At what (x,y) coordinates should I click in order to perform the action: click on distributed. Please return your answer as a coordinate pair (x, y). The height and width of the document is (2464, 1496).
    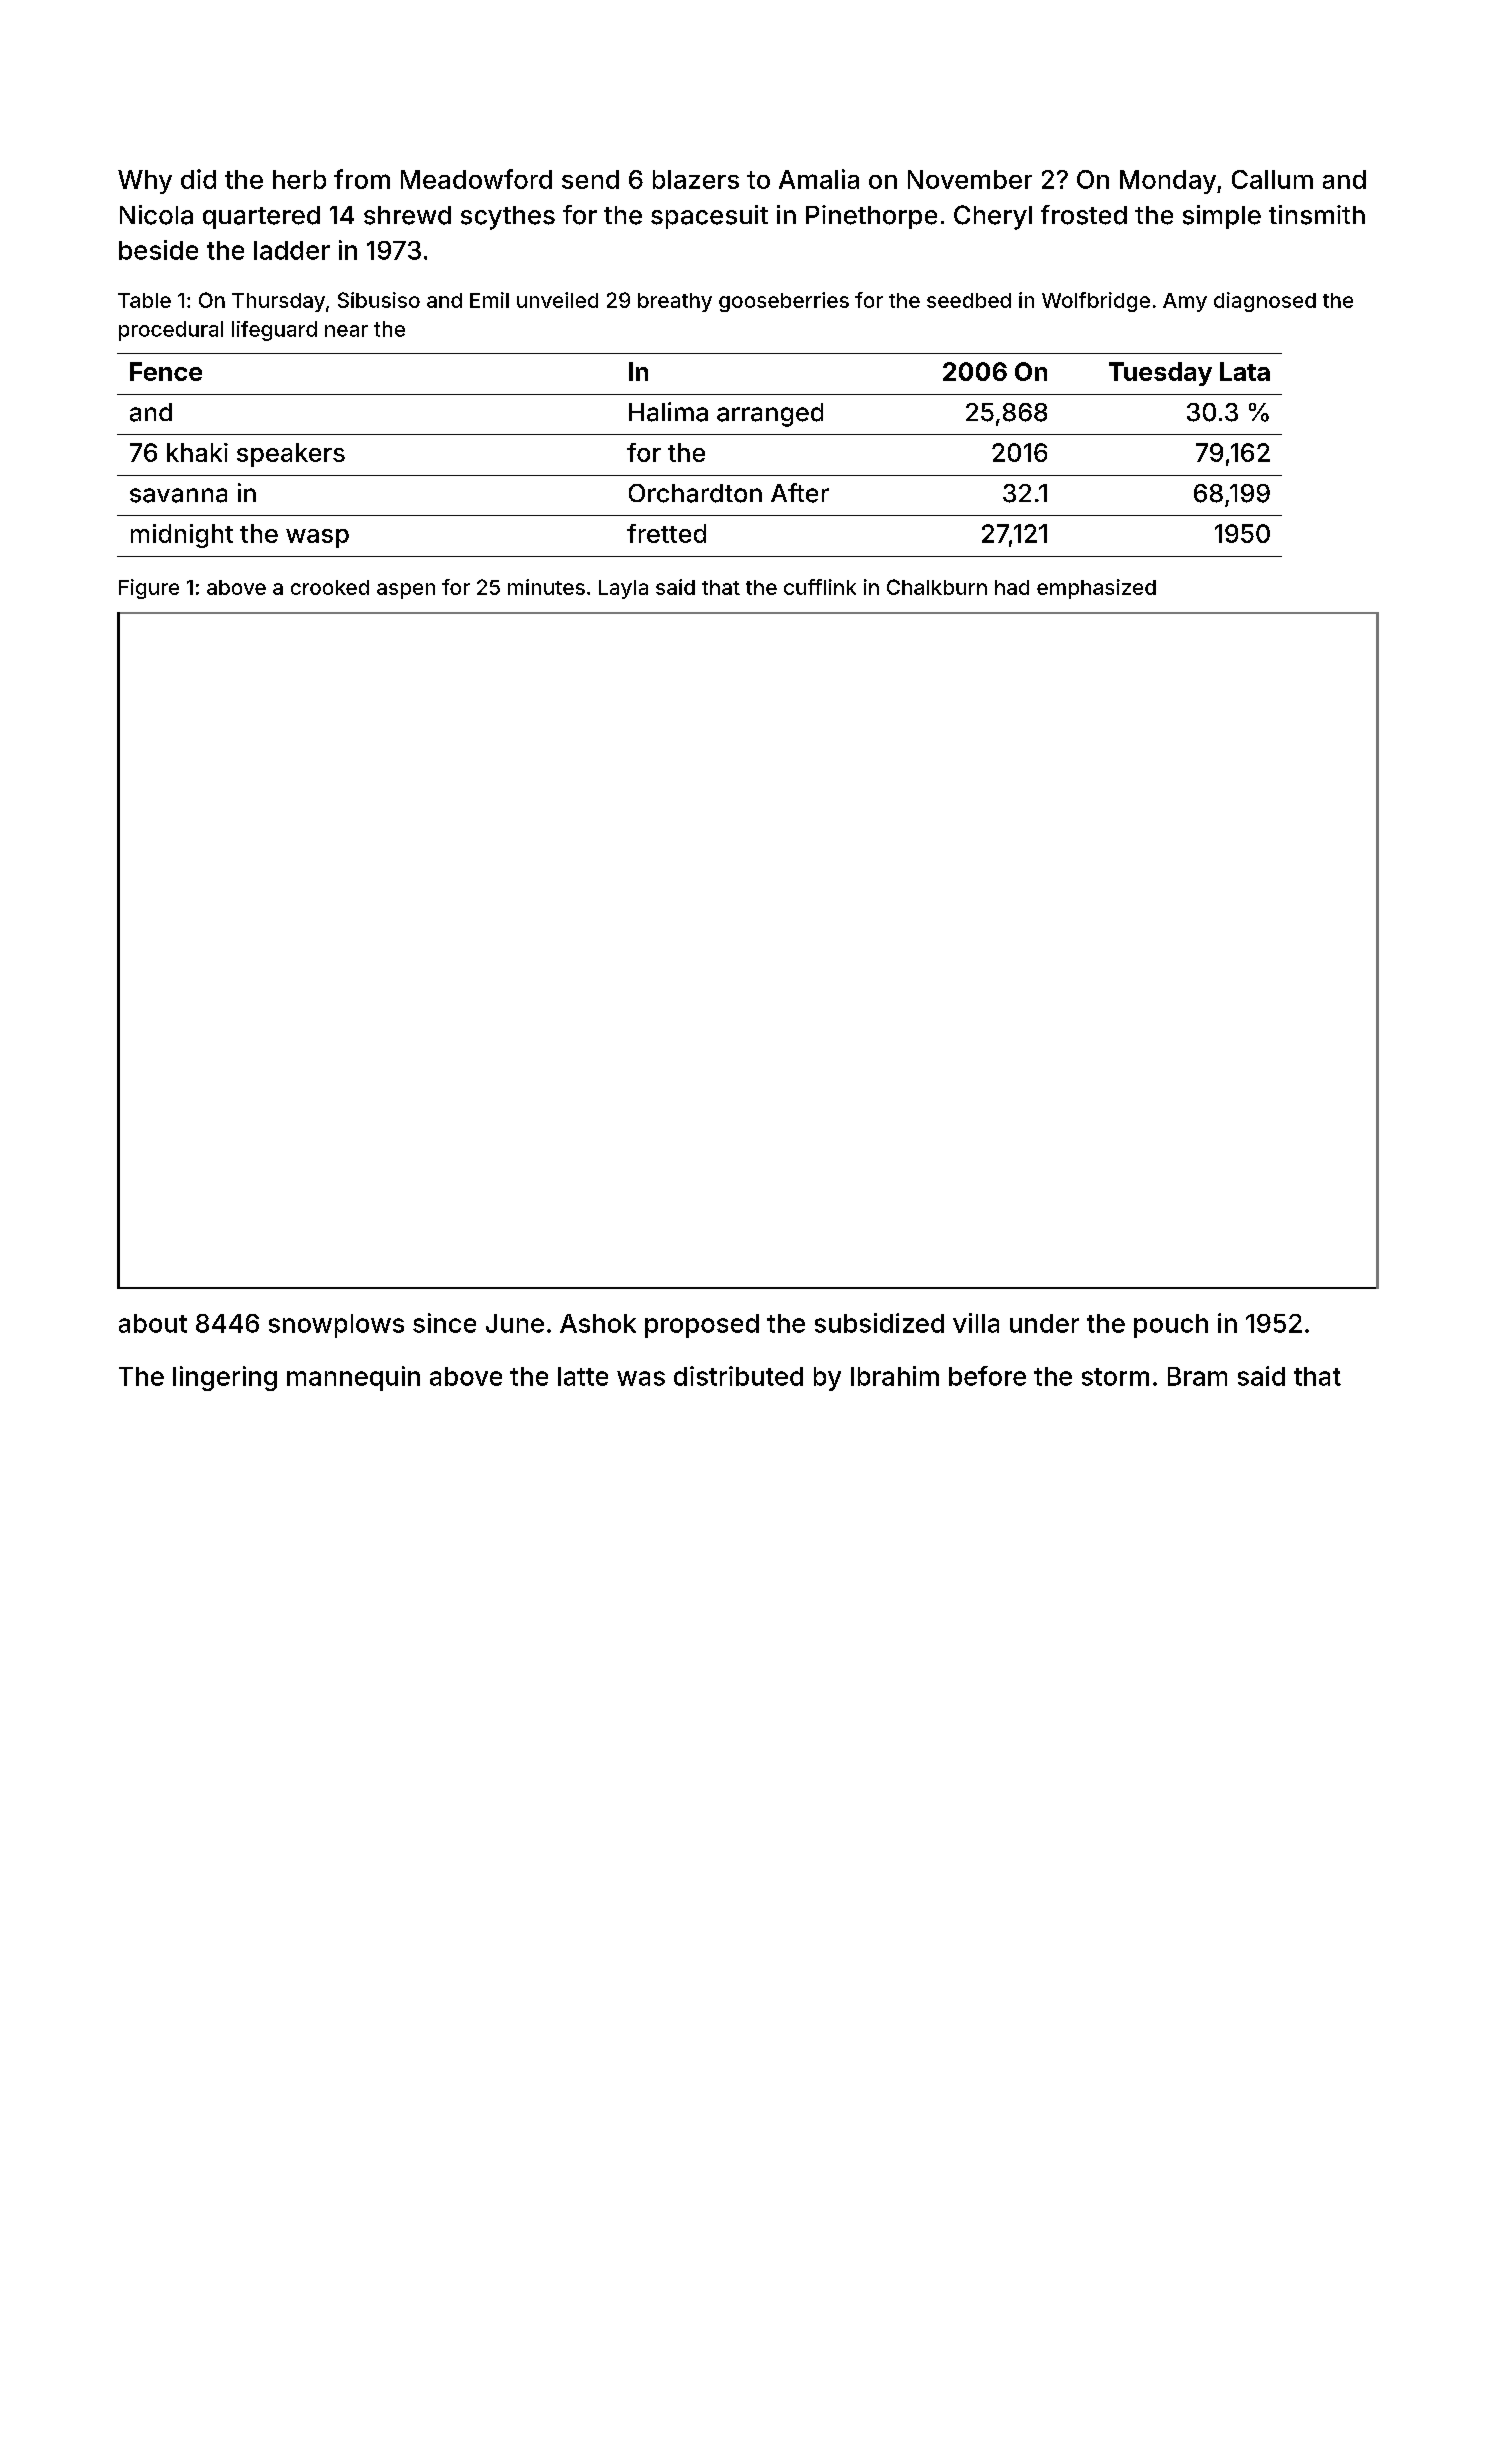
    Looking at the image, I should click on (738, 1376).
